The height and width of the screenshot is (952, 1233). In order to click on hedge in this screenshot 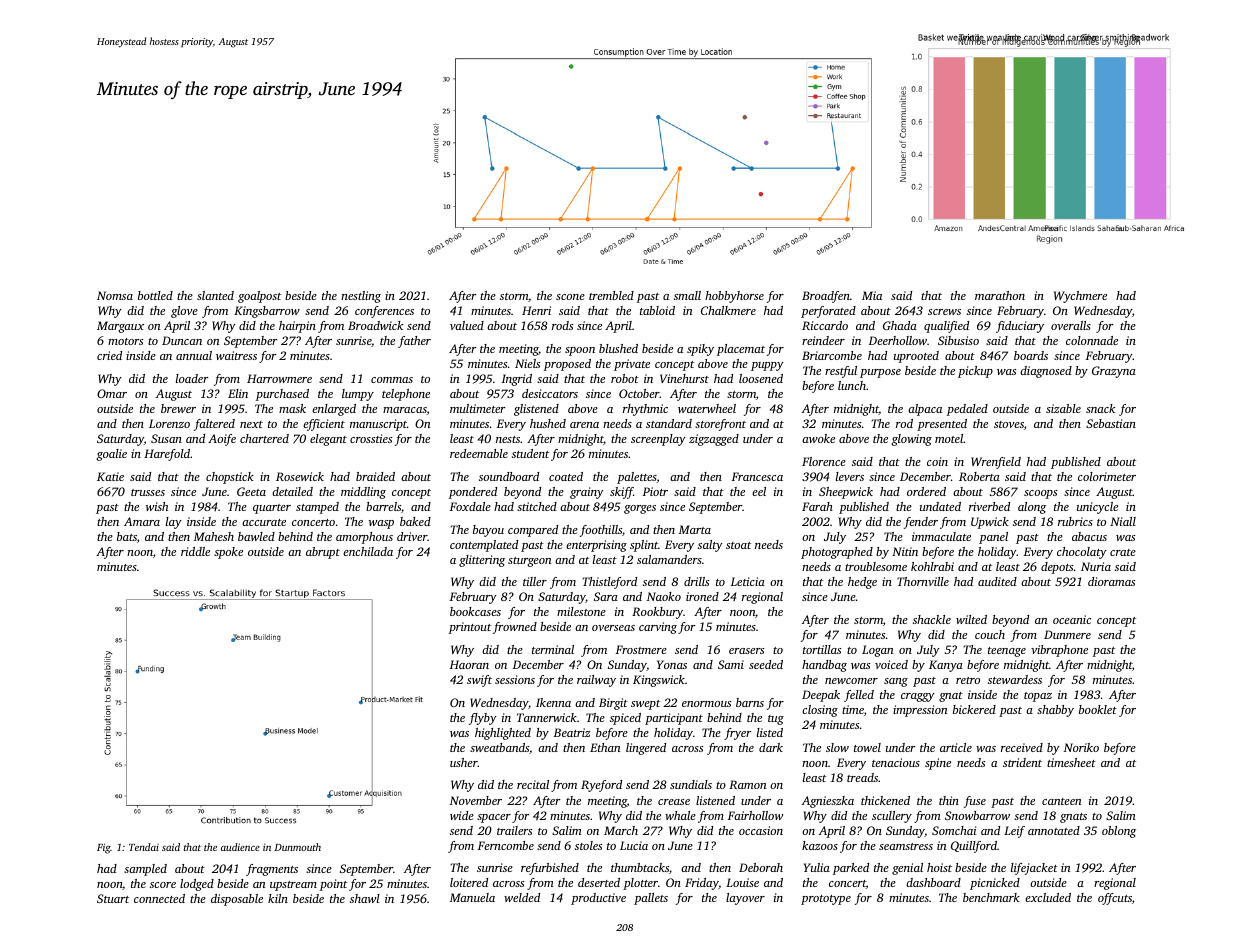, I will do `click(862, 583)`.
